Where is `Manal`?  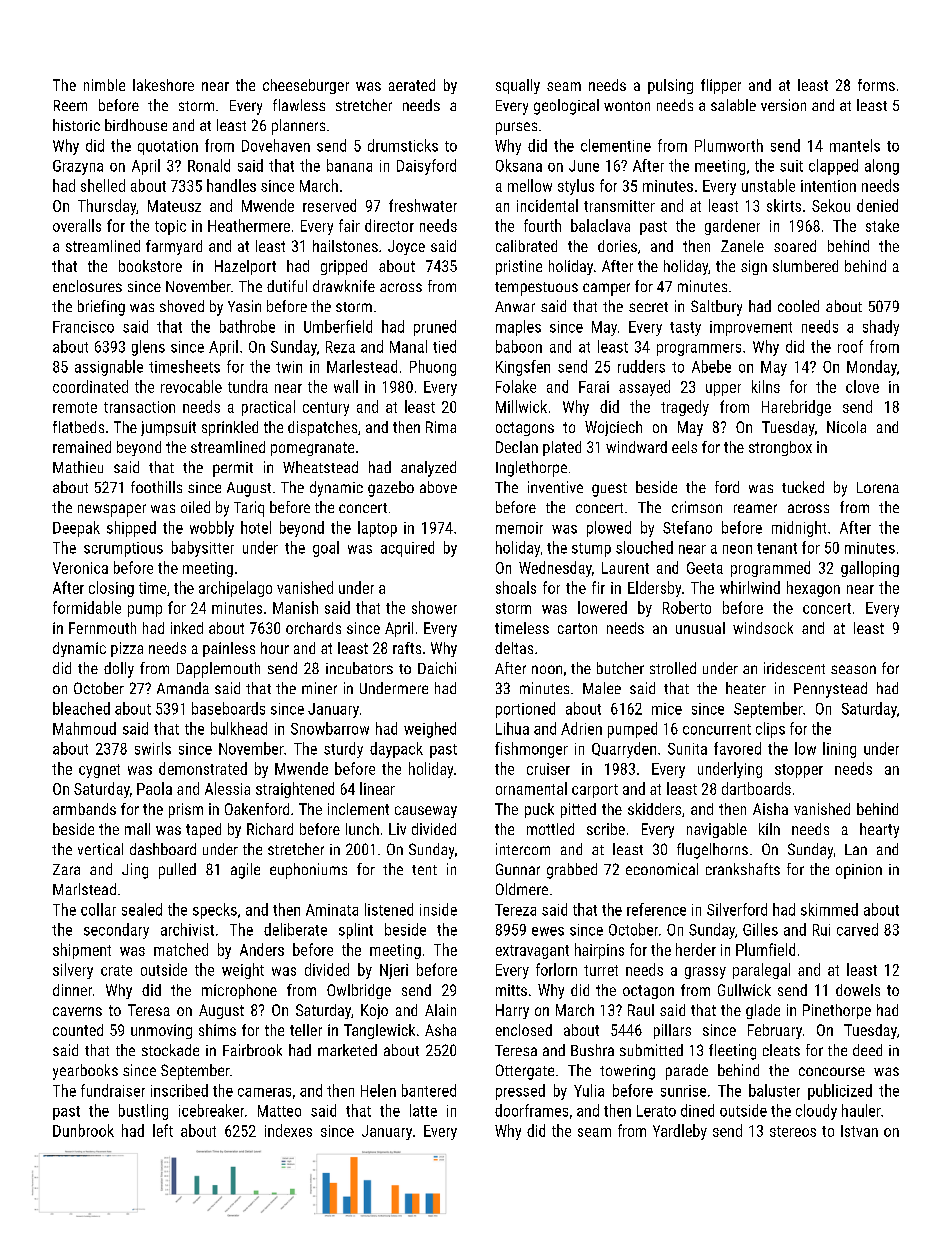
Manal is located at coordinates (408, 346).
